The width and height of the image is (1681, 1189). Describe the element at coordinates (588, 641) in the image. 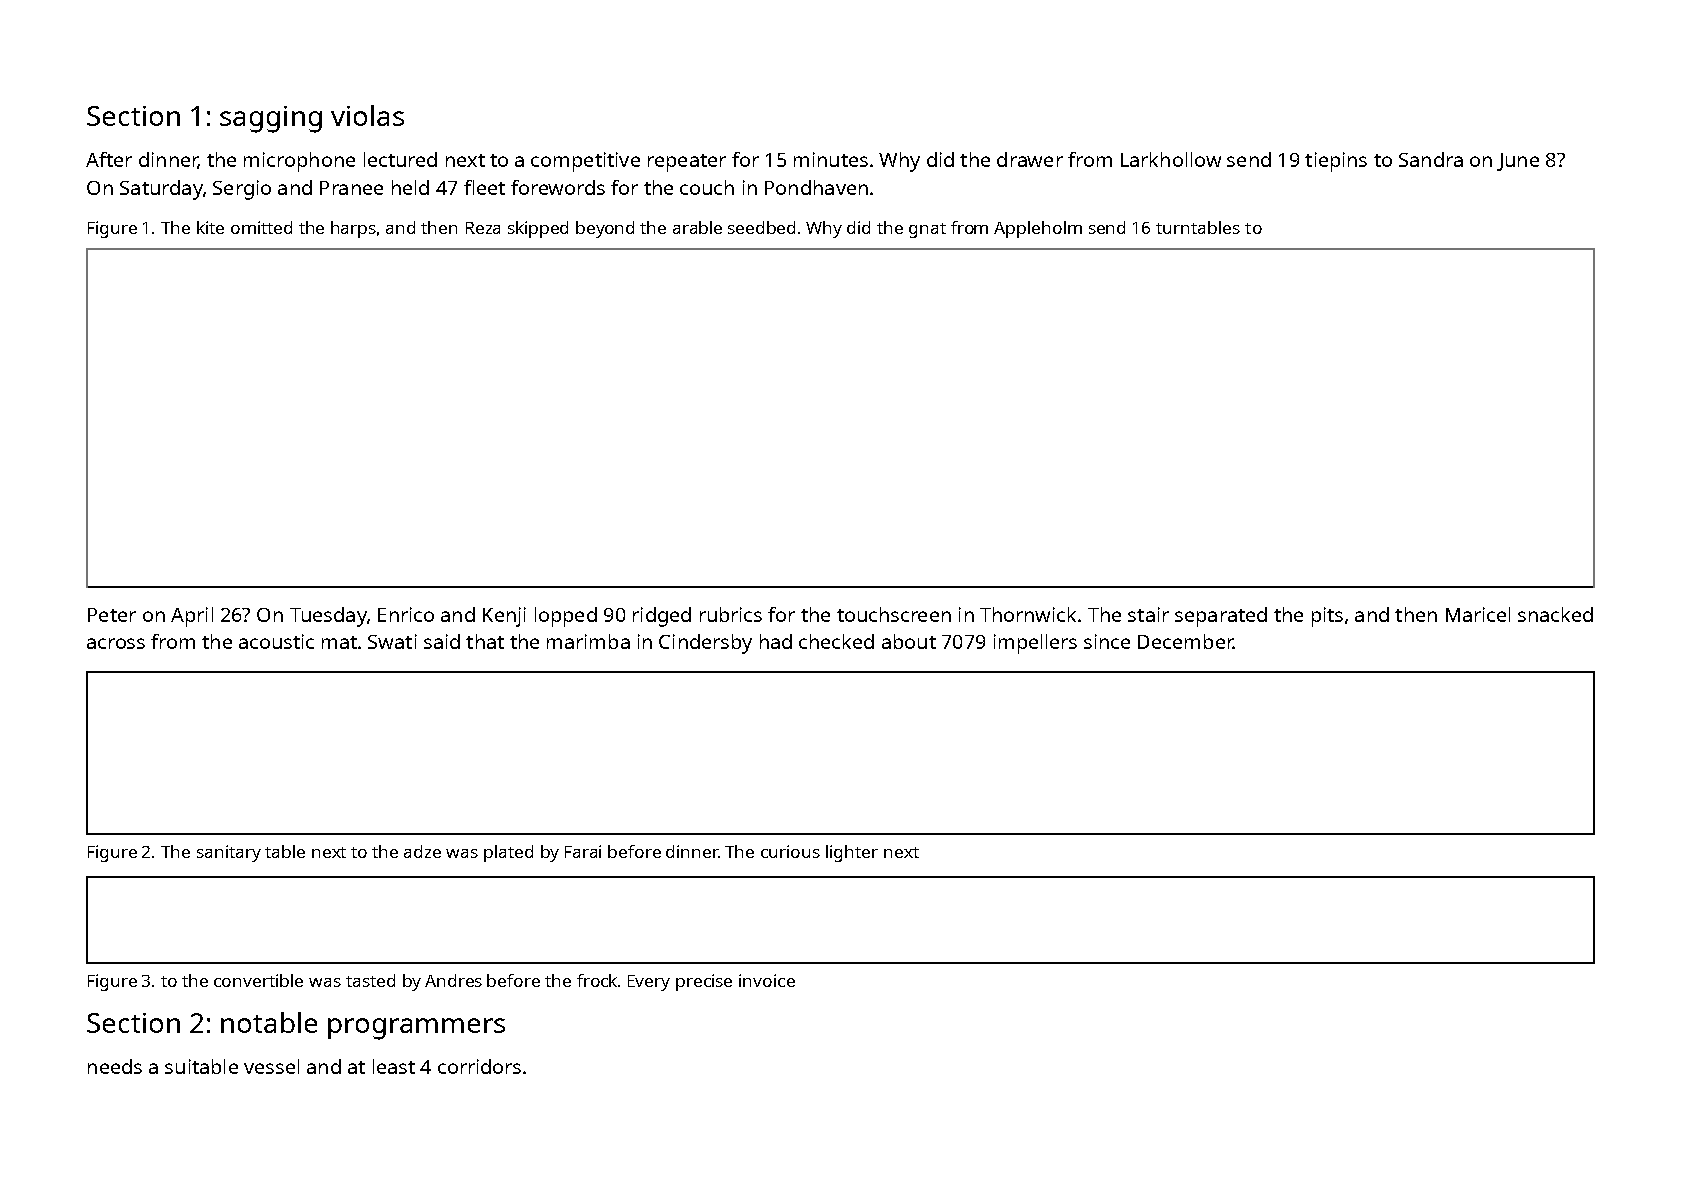

I see `marimba` at that location.
